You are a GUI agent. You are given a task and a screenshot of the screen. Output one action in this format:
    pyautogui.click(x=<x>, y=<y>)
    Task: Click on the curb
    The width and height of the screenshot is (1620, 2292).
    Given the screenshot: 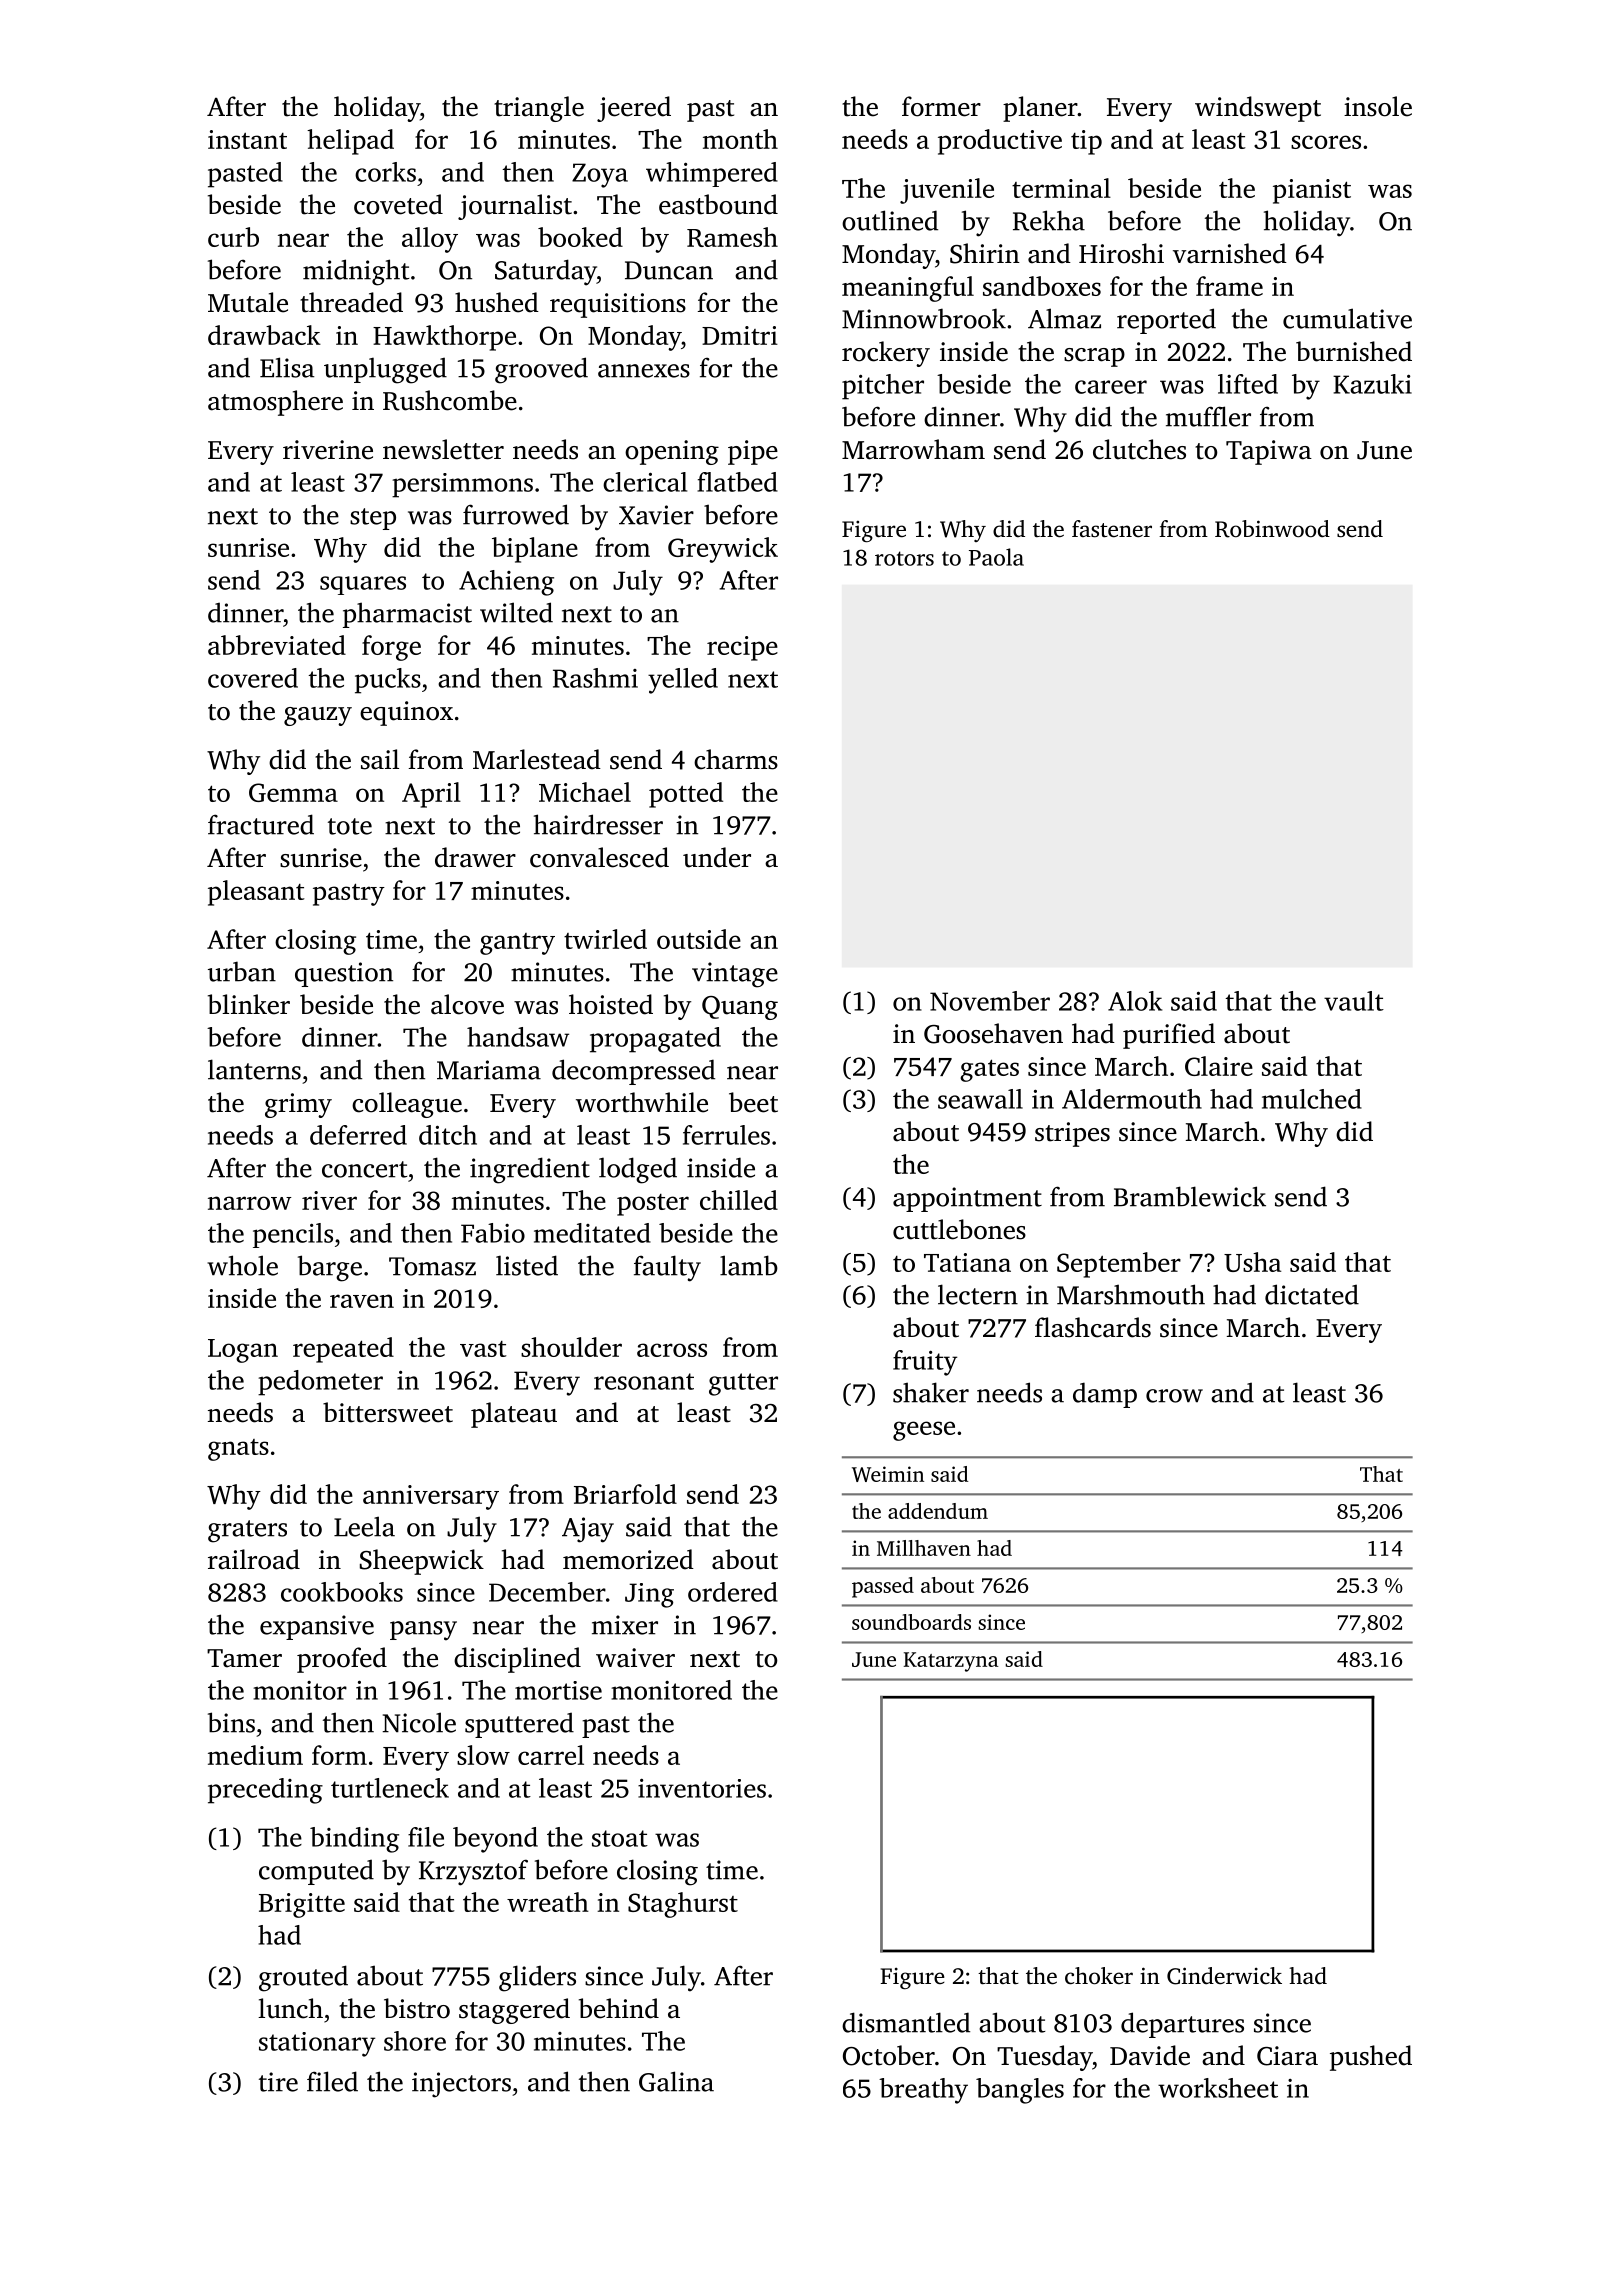 What is the action you would take?
    pyautogui.click(x=233, y=237)
